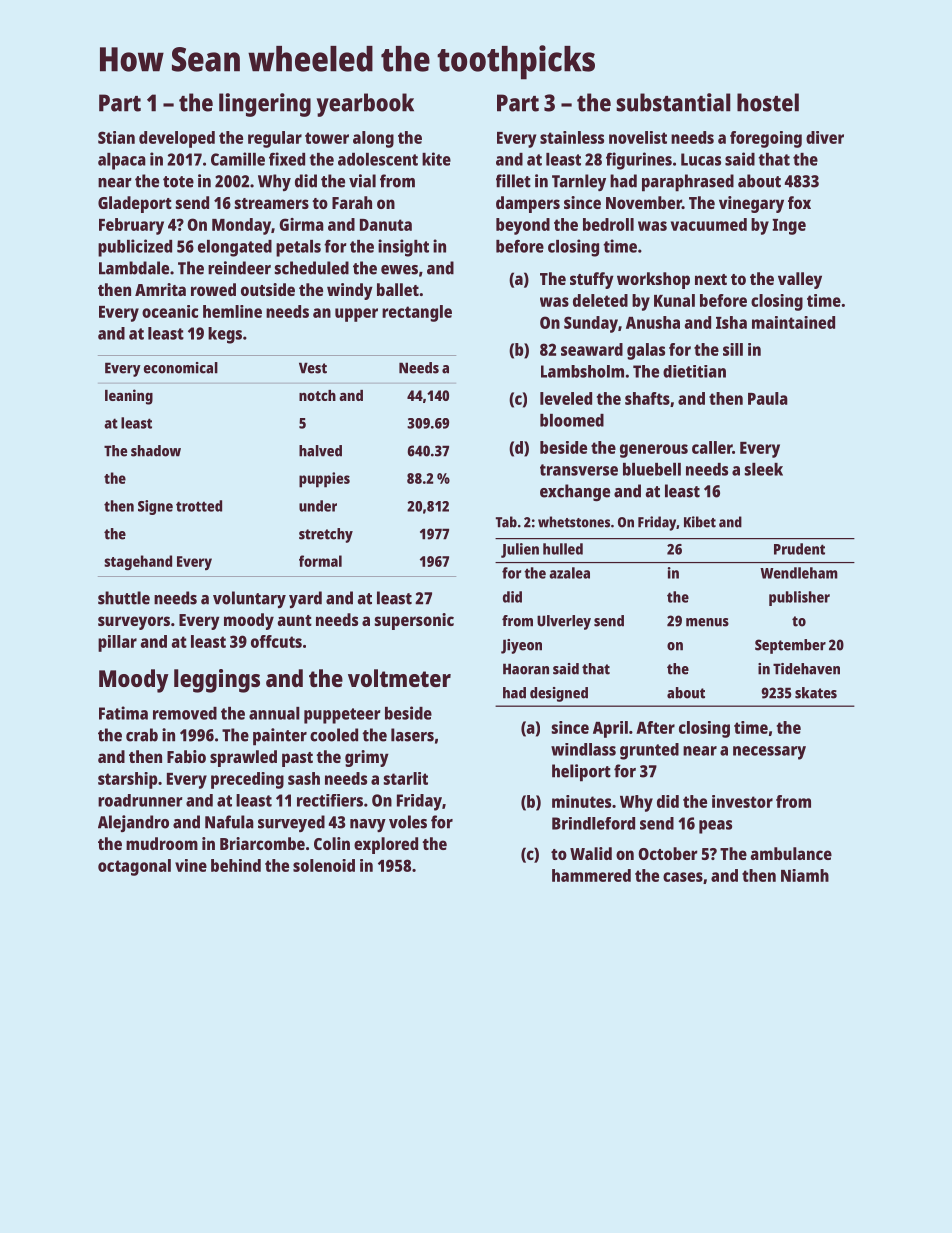  I want to click on Niamh, so click(805, 875).
